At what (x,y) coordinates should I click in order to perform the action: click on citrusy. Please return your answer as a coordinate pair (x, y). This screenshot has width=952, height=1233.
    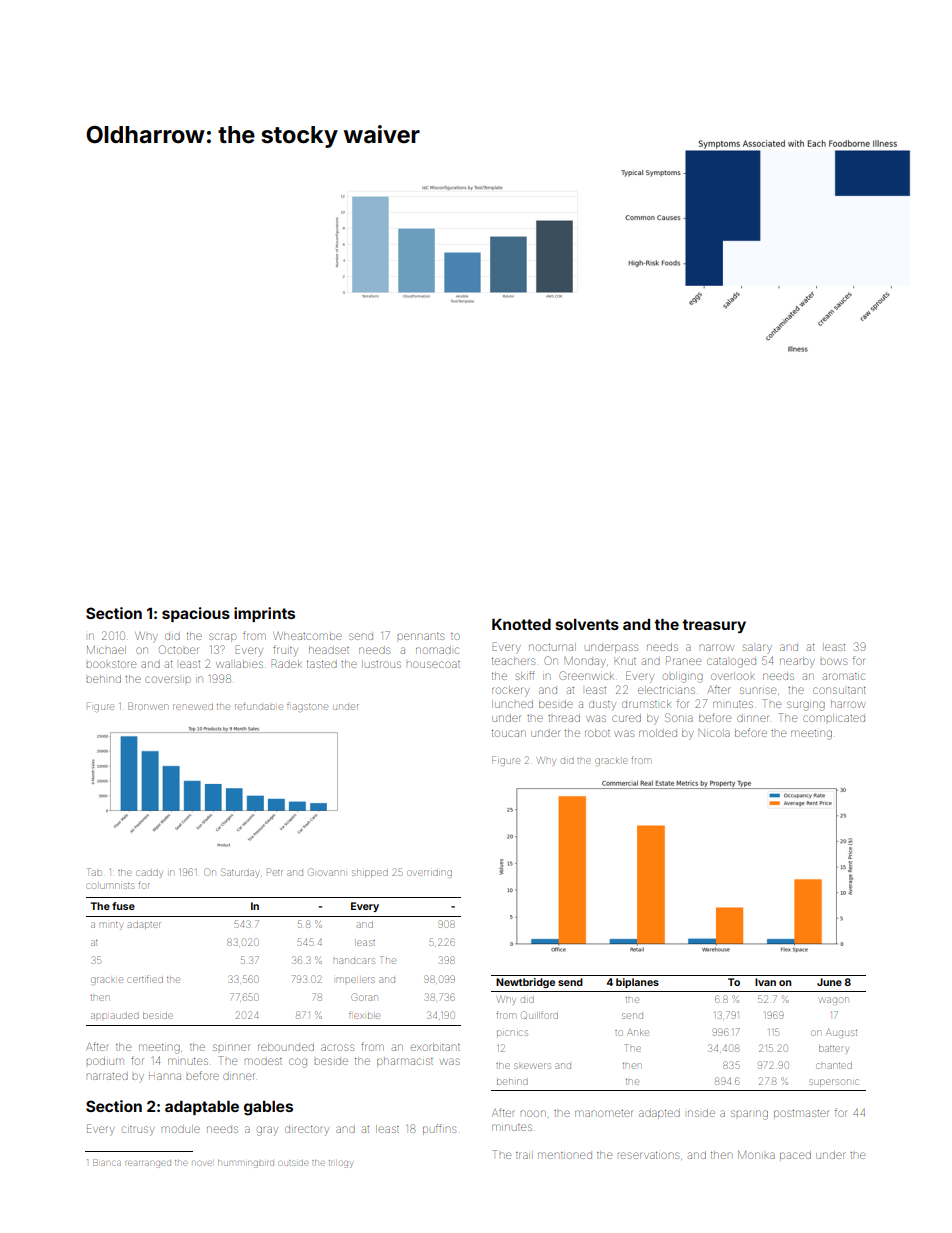
    Looking at the image, I should click on (138, 1131).
